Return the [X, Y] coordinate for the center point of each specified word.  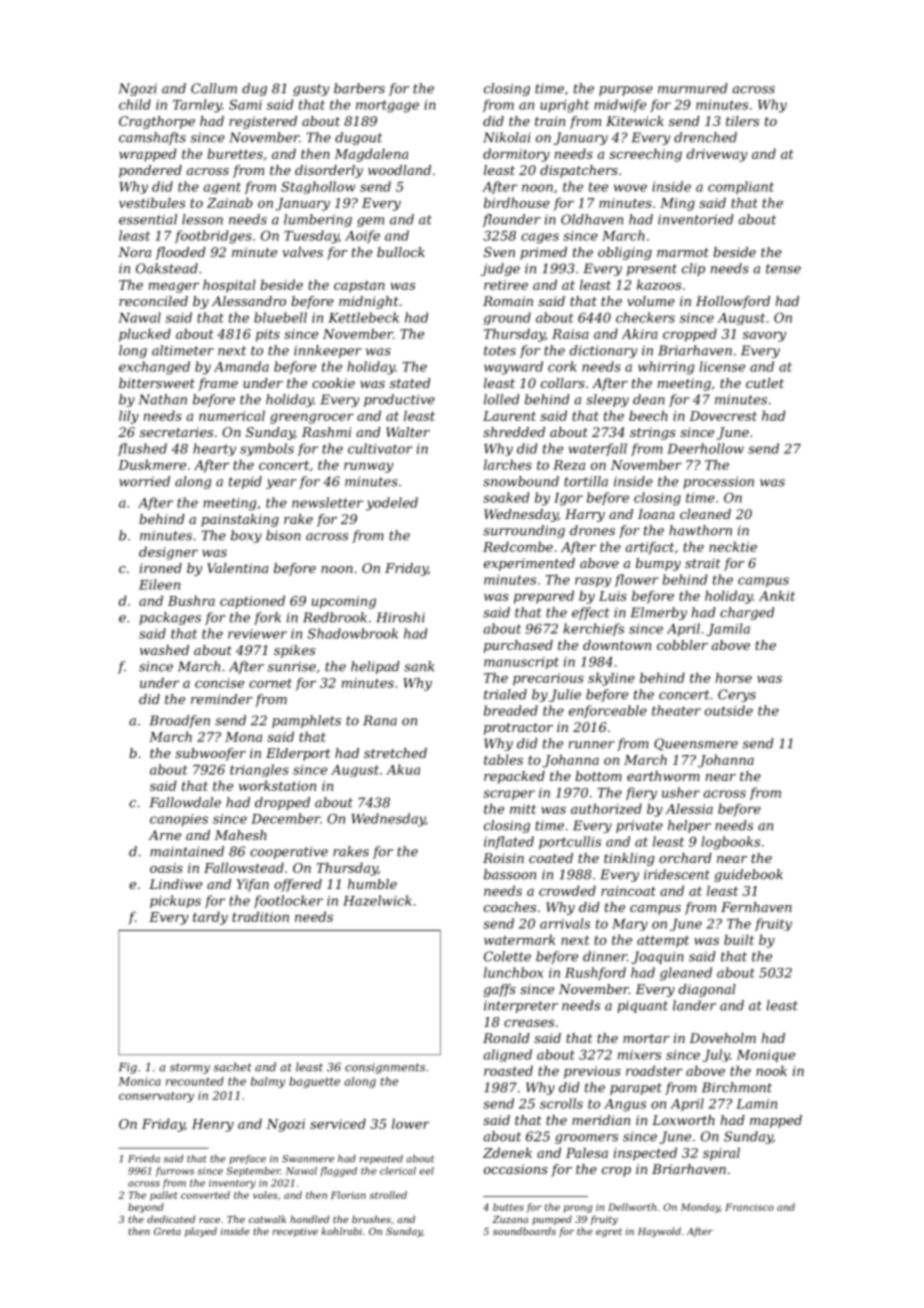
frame [218, 384]
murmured [693, 88]
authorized [606, 808]
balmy [268, 1082]
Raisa [570, 334]
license [722, 366]
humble [372, 884]
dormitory [516, 155]
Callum [214, 88]
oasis [166, 868]
